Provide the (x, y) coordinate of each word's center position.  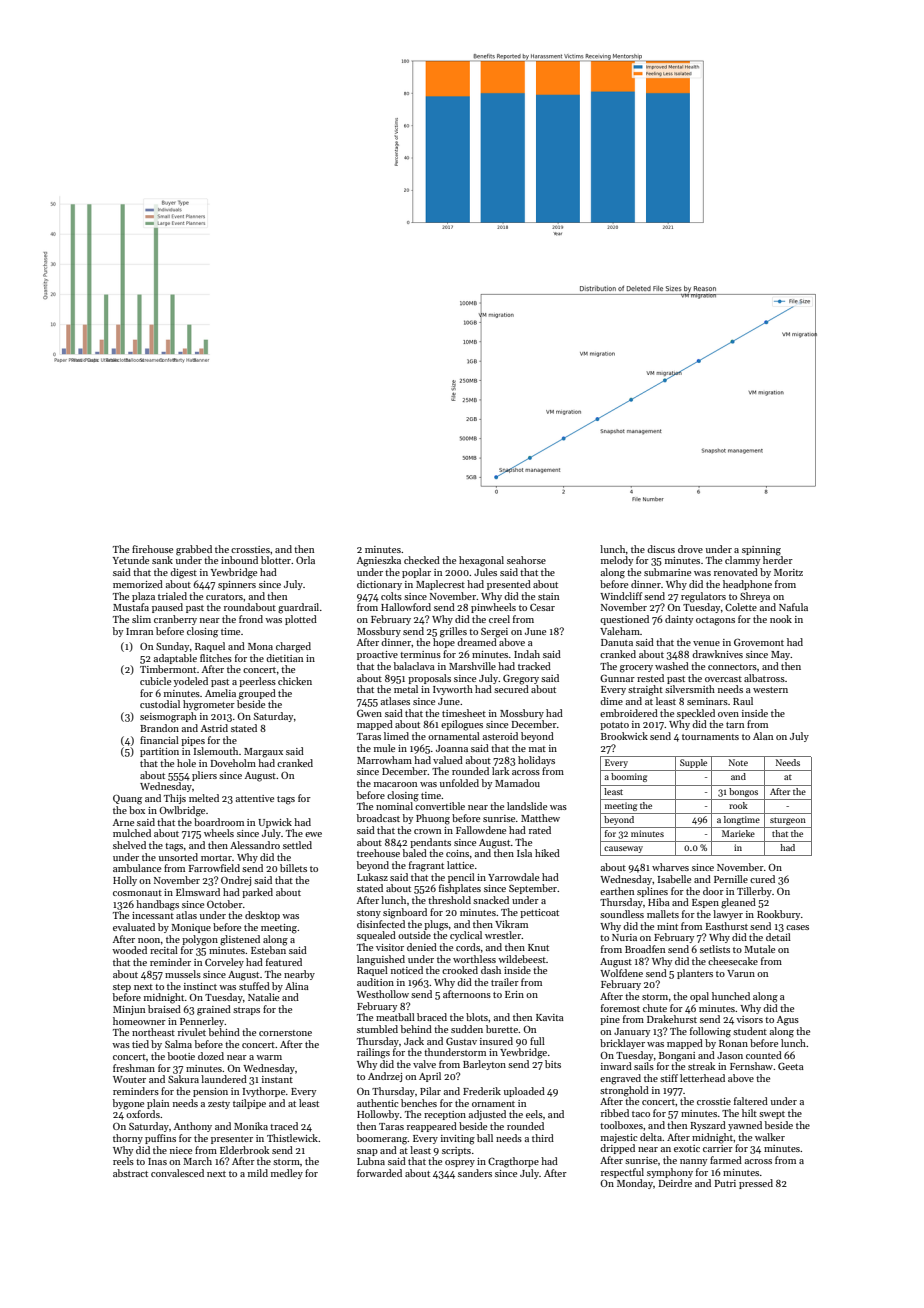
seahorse (526, 560)
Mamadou (517, 783)
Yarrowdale (513, 877)
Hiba (659, 902)
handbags (157, 905)
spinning (761, 551)
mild (258, 1173)
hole (186, 763)
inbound (239, 560)
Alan (763, 736)
